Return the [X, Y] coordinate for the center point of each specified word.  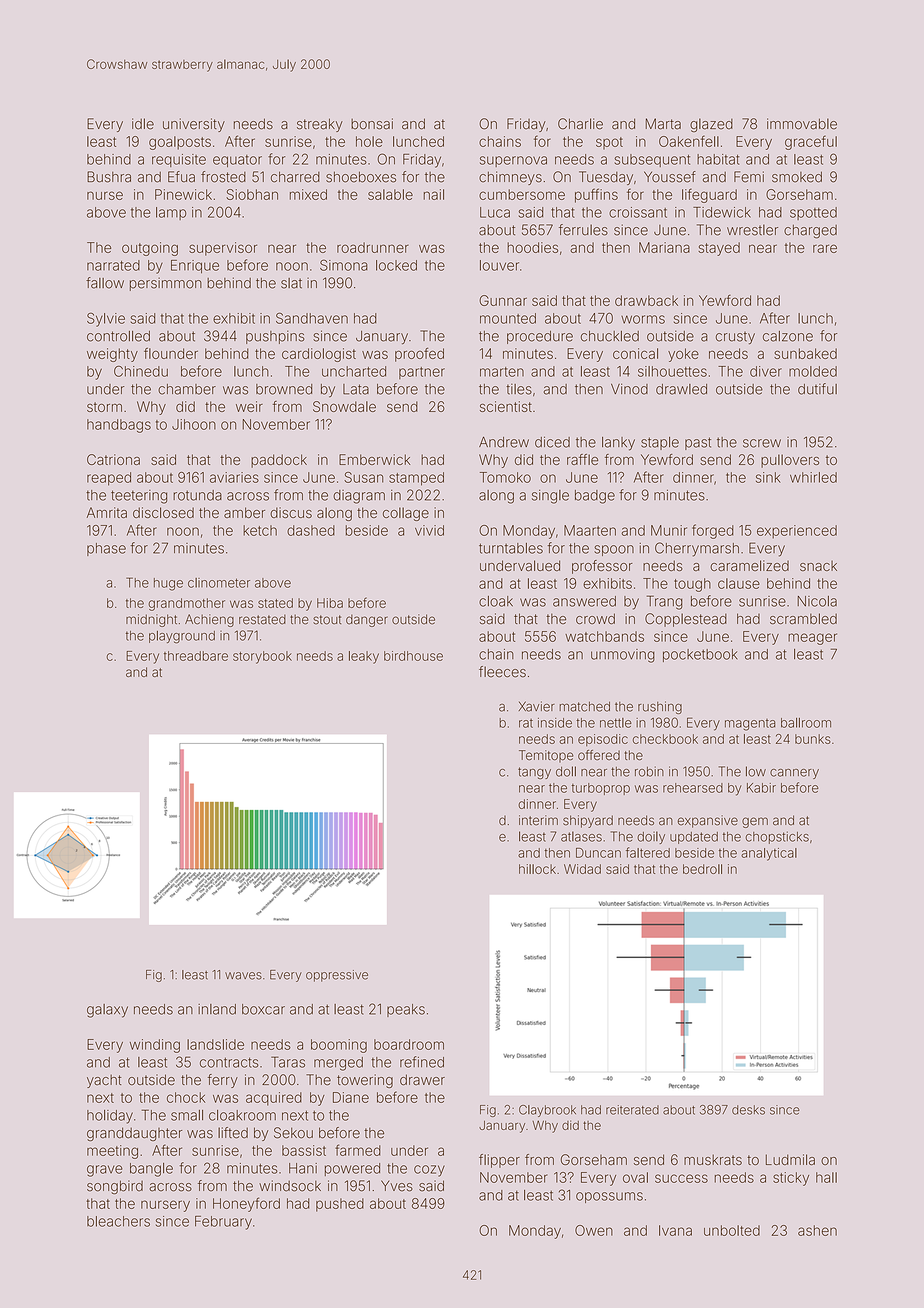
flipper [499, 1161]
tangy [534, 773]
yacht [104, 1081]
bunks [813, 739]
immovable [802, 124]
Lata [356, 389]
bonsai [372, 124]
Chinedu [141, 371]
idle [143, 124]
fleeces [502, 672]
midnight [151, 620]
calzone [788, 336]
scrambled [803, 618]
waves [243, 976]
